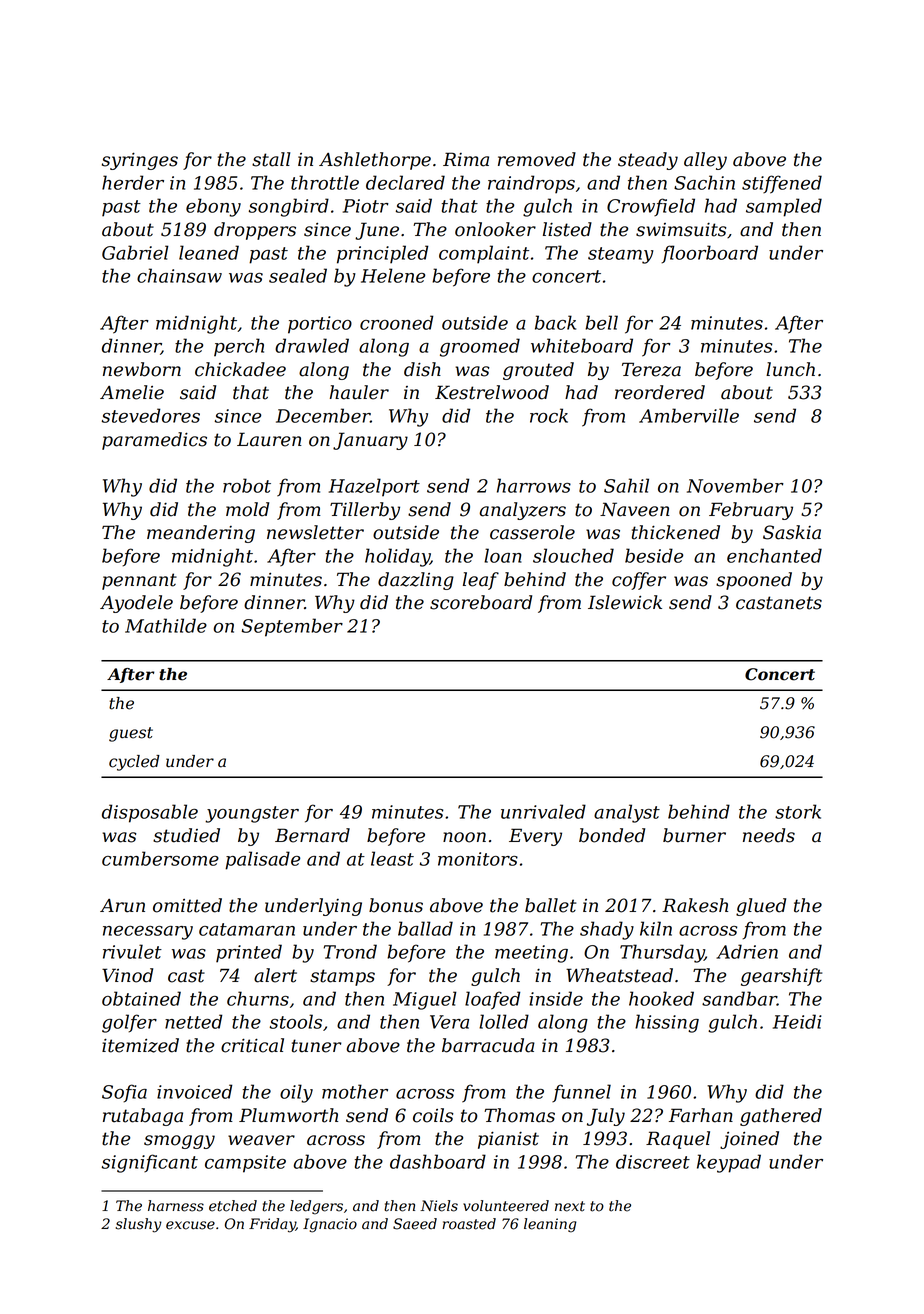 The image size is (924, 1314). I want to click on disposable, so click(150, 813).
